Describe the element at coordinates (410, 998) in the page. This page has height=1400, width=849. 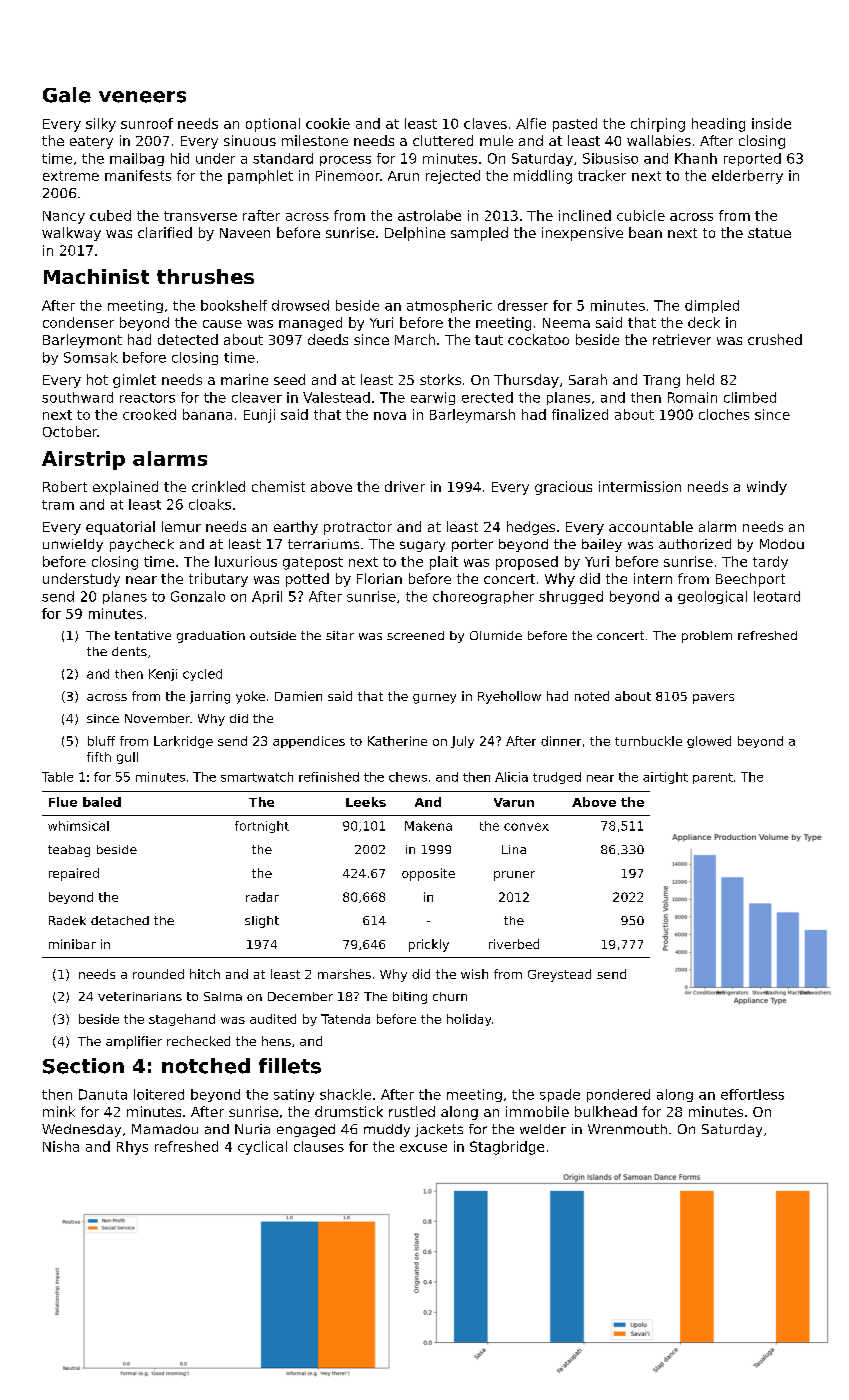
I see `biting` at that location.
